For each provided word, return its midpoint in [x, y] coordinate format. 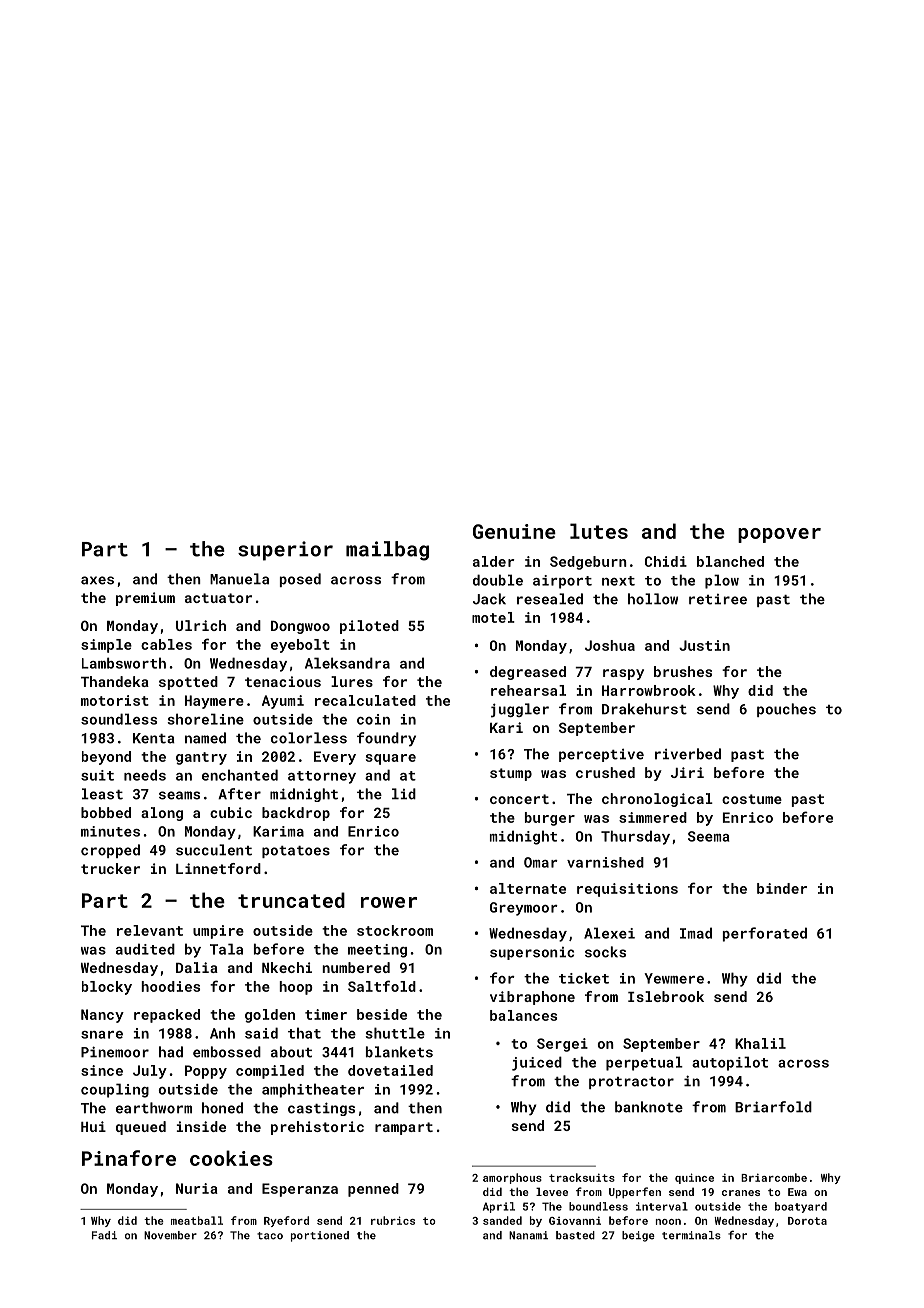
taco [270, 1236]
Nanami [528, 1235]
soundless [119, 719]
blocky [107, 988]
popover [779, 535]
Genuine [514, 531]
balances [523, 1015]
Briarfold [773, 1107]
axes [97, 580]
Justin [704, 645]
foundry [386, 739]
